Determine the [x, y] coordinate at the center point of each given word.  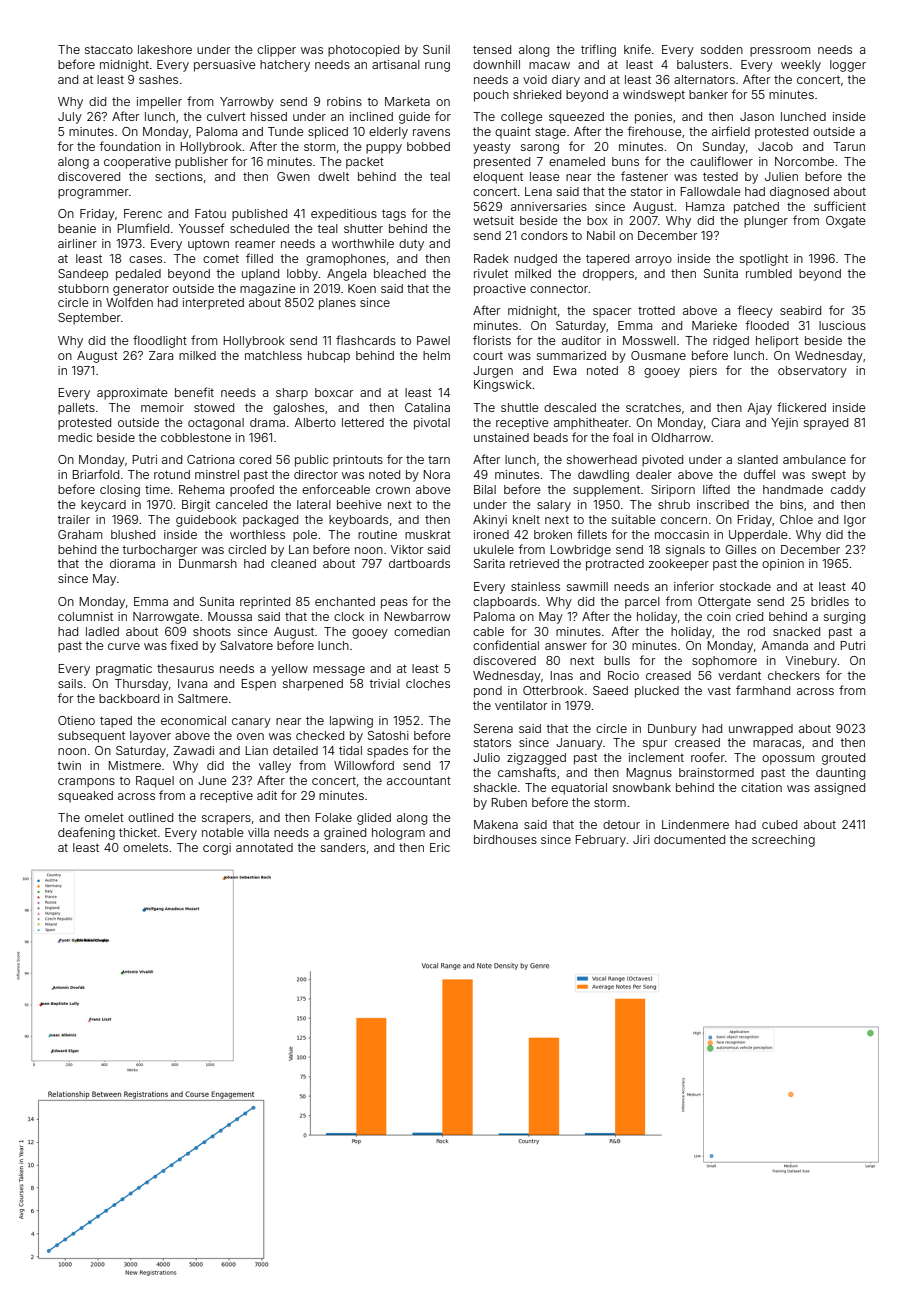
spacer [612, 313]
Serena [493, 728]
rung [437, 67]
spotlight [764, 260]
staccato [109, 49]
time [157, 489]
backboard [129, 698]
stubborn [83, 288]
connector [559, 288]
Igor [855, 521]
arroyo [653, 261]
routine [377, 534]
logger [848, 66]
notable [223, 832]
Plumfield [143, 228]
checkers [794, 675]
